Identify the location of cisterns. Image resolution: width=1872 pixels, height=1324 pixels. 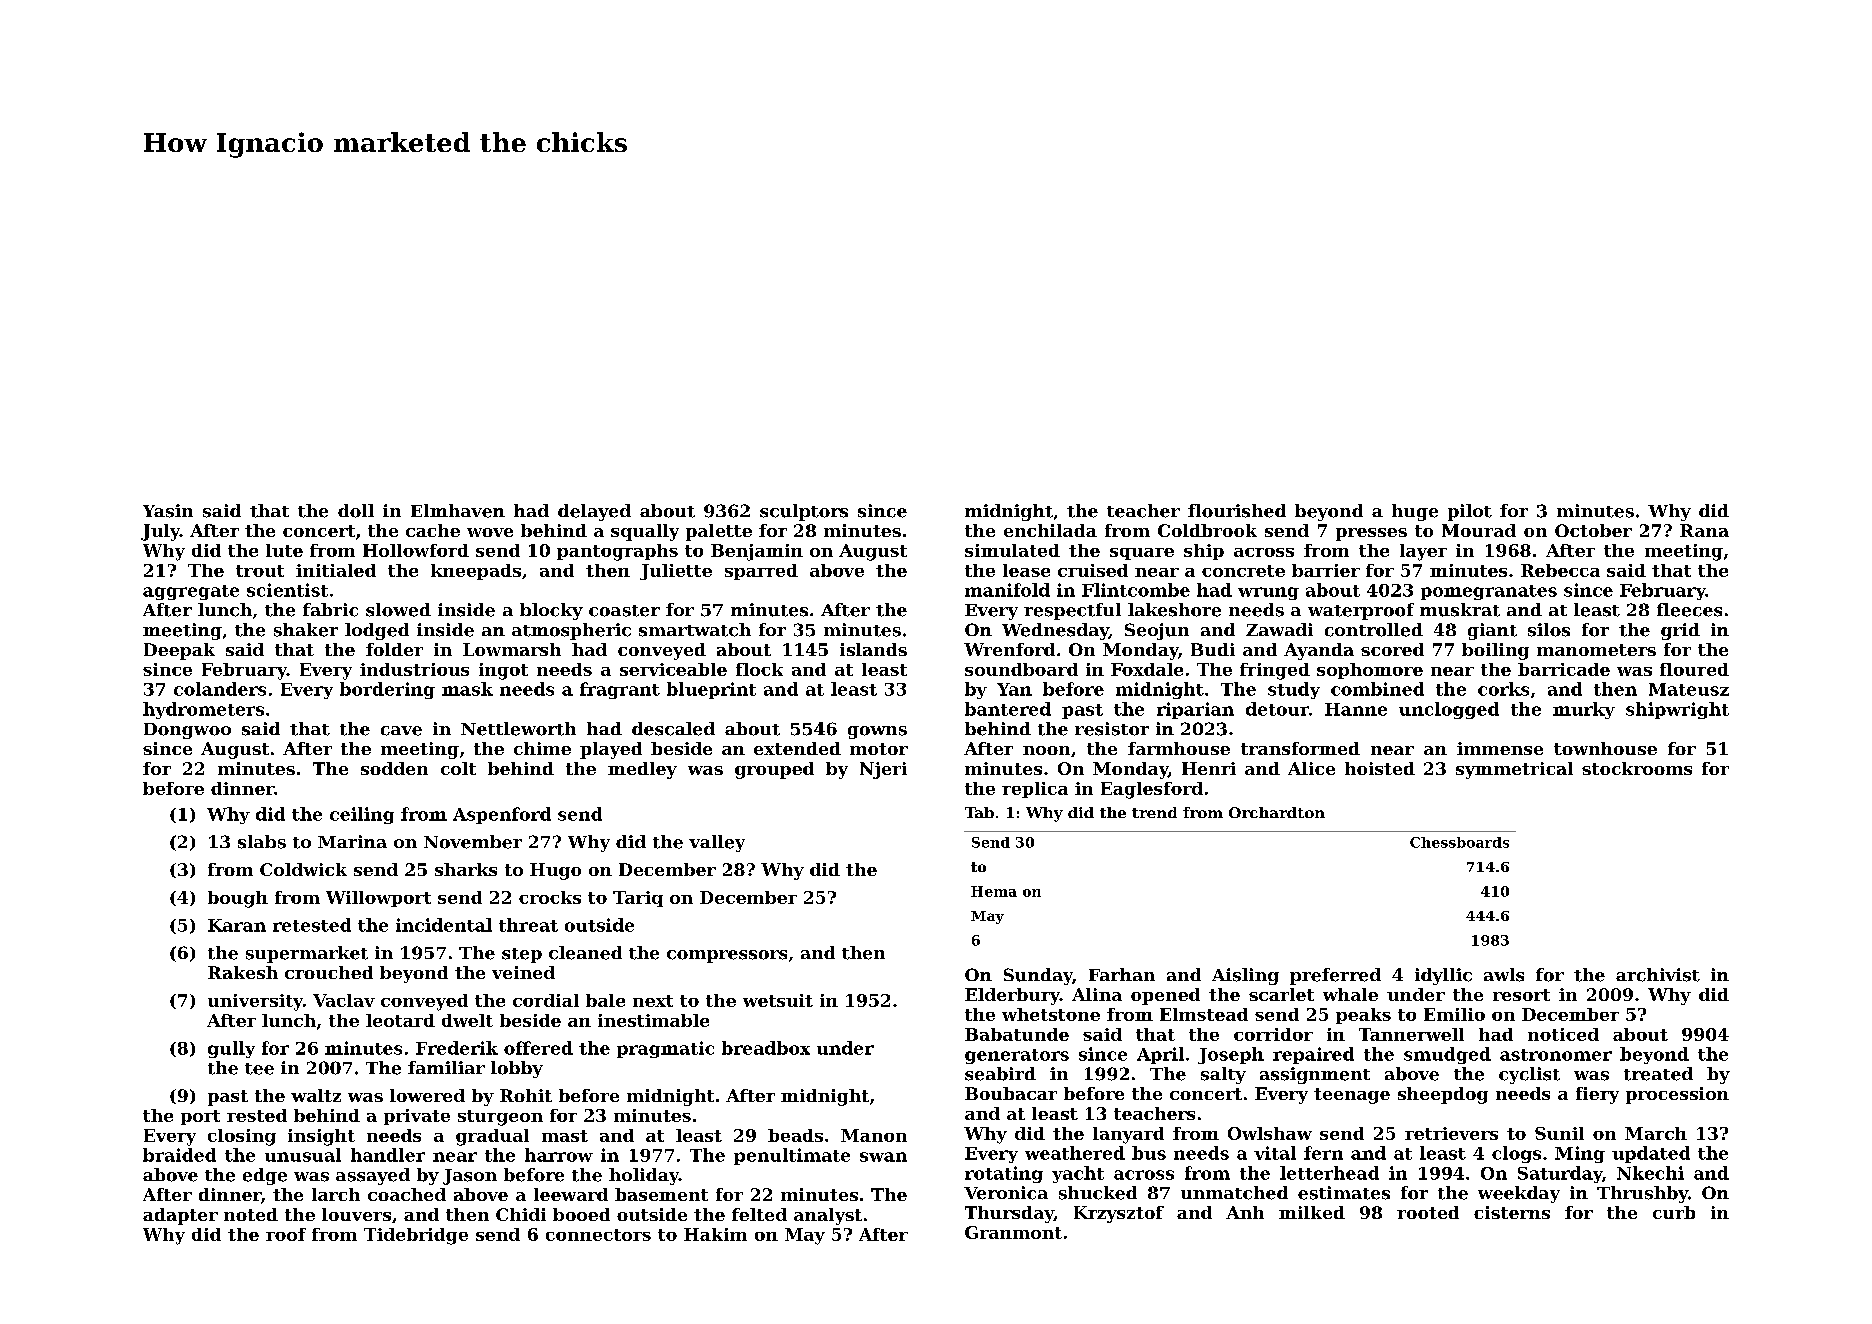
(1512, 1212).
